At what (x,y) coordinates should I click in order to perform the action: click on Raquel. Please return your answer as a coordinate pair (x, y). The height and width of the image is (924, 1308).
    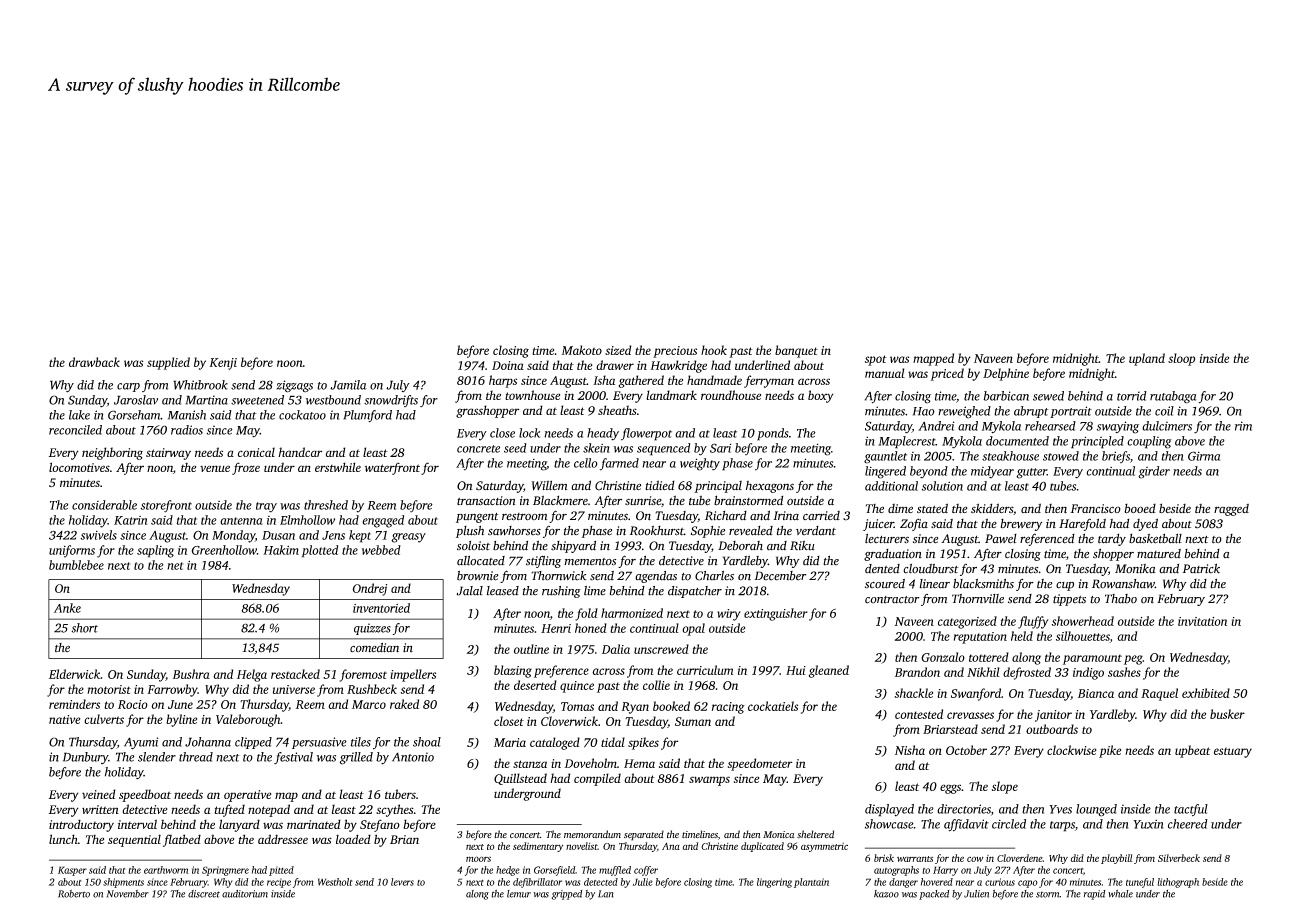
    Looking at the image, I should click on (1159, 694).
